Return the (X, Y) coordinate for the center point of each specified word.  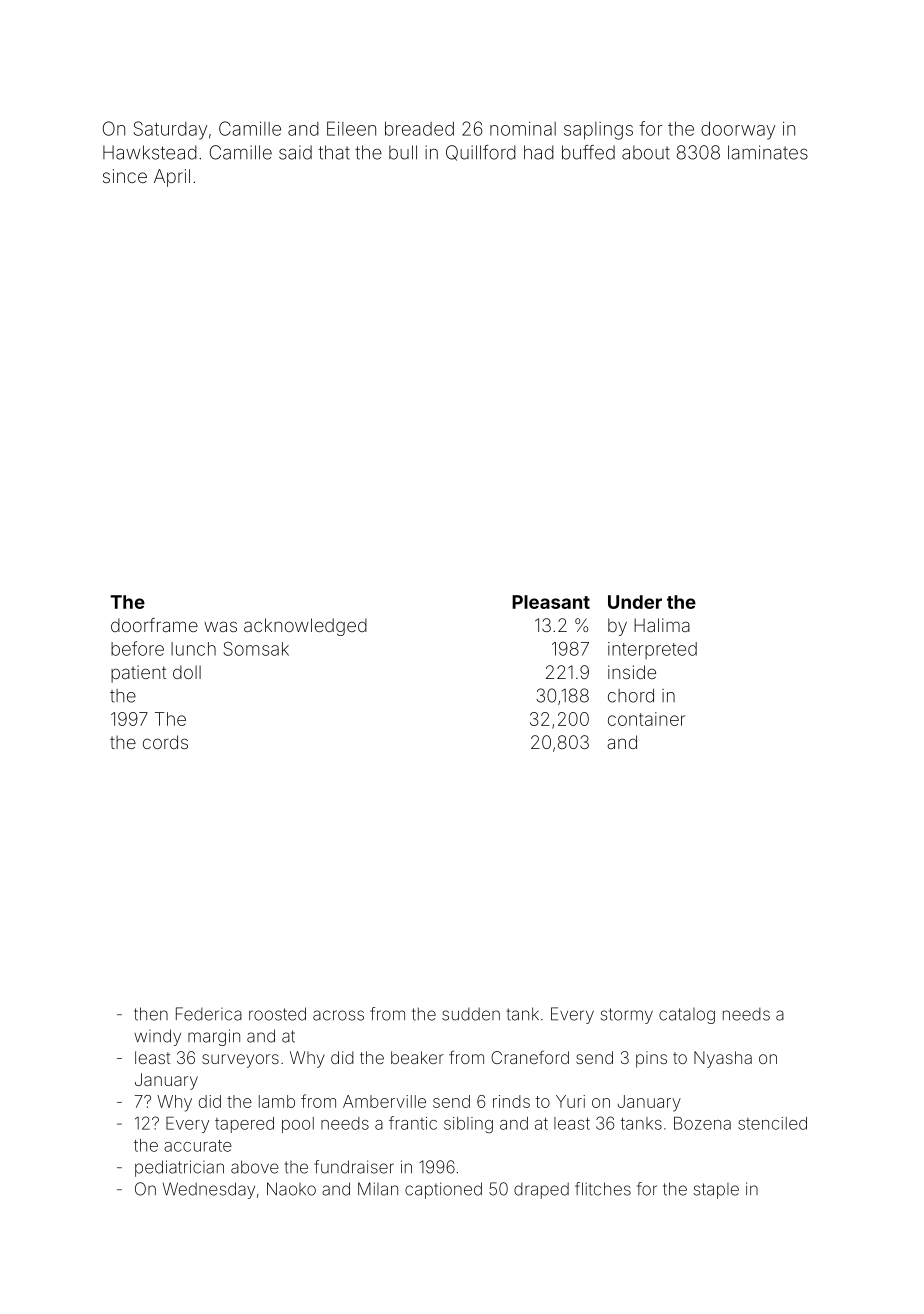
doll (187, 672)
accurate (198, 1146)
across (338, 1015)
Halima (662, 625)
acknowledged (305, 627)
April (172, 178)
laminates (768, 152)
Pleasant (551, 602)
